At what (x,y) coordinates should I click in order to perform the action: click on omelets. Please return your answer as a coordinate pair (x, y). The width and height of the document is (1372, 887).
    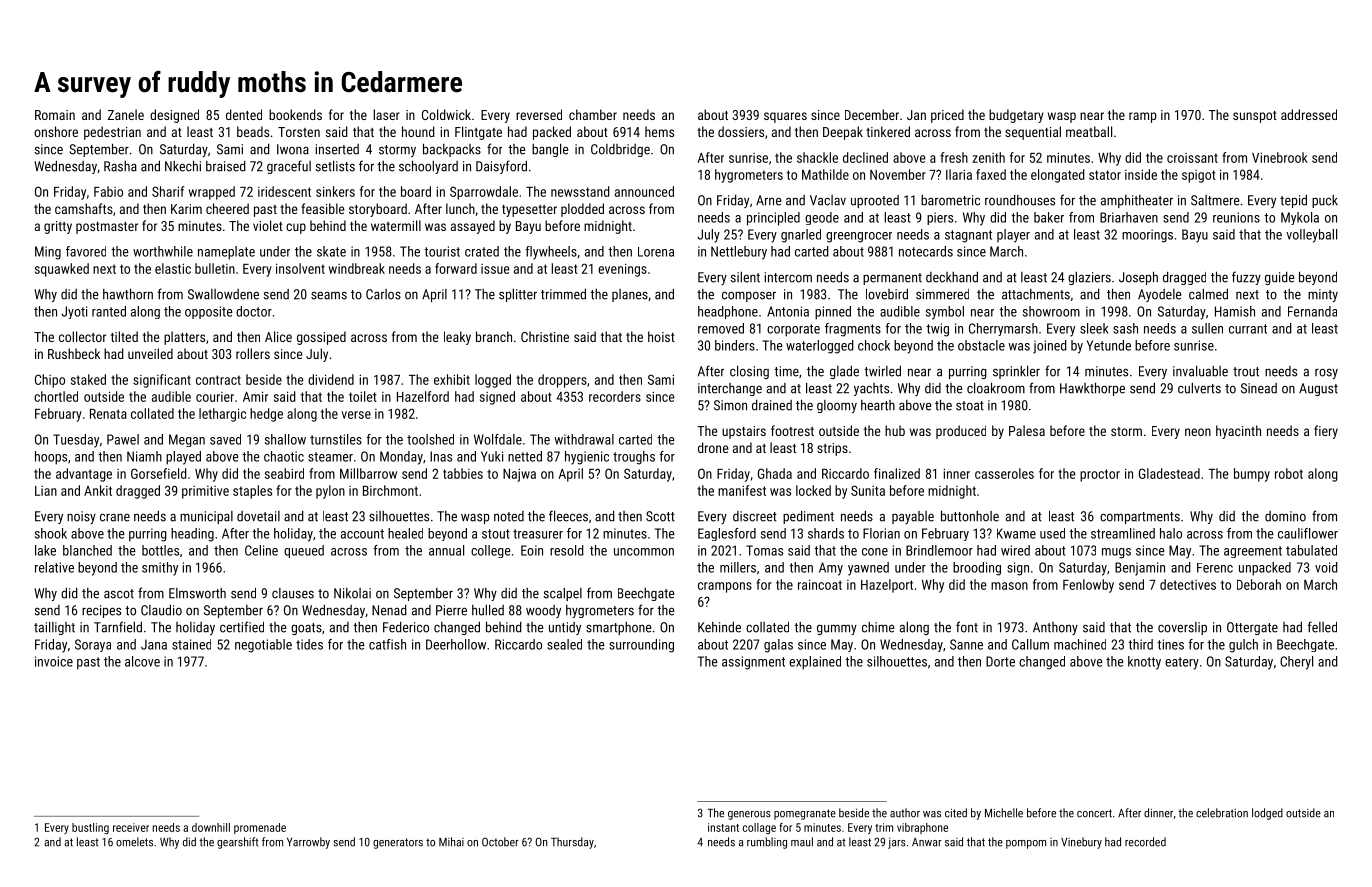
    Looking at the image, I should click on (134, 842).
